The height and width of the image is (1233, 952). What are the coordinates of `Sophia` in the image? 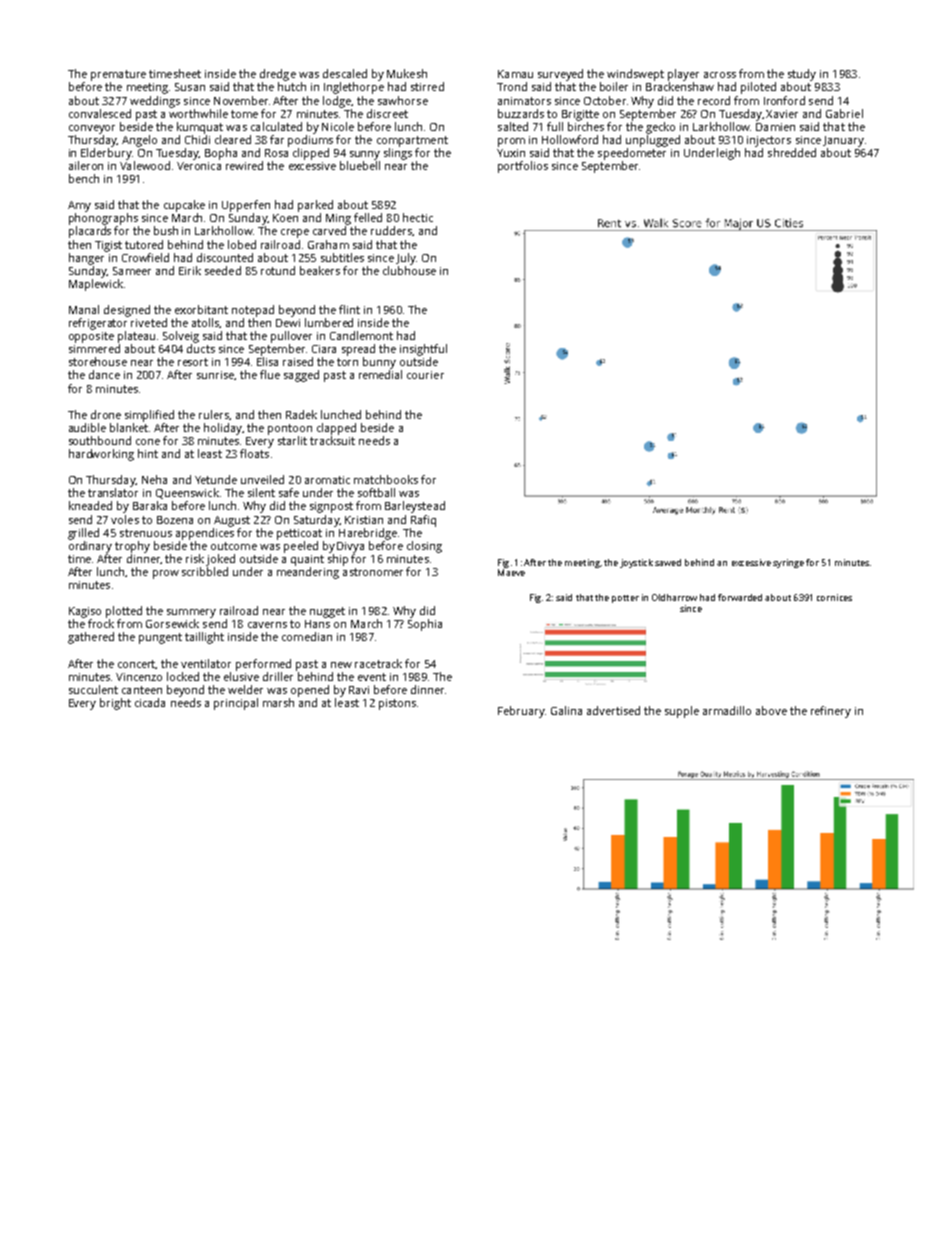 It's located at (425, 625).
